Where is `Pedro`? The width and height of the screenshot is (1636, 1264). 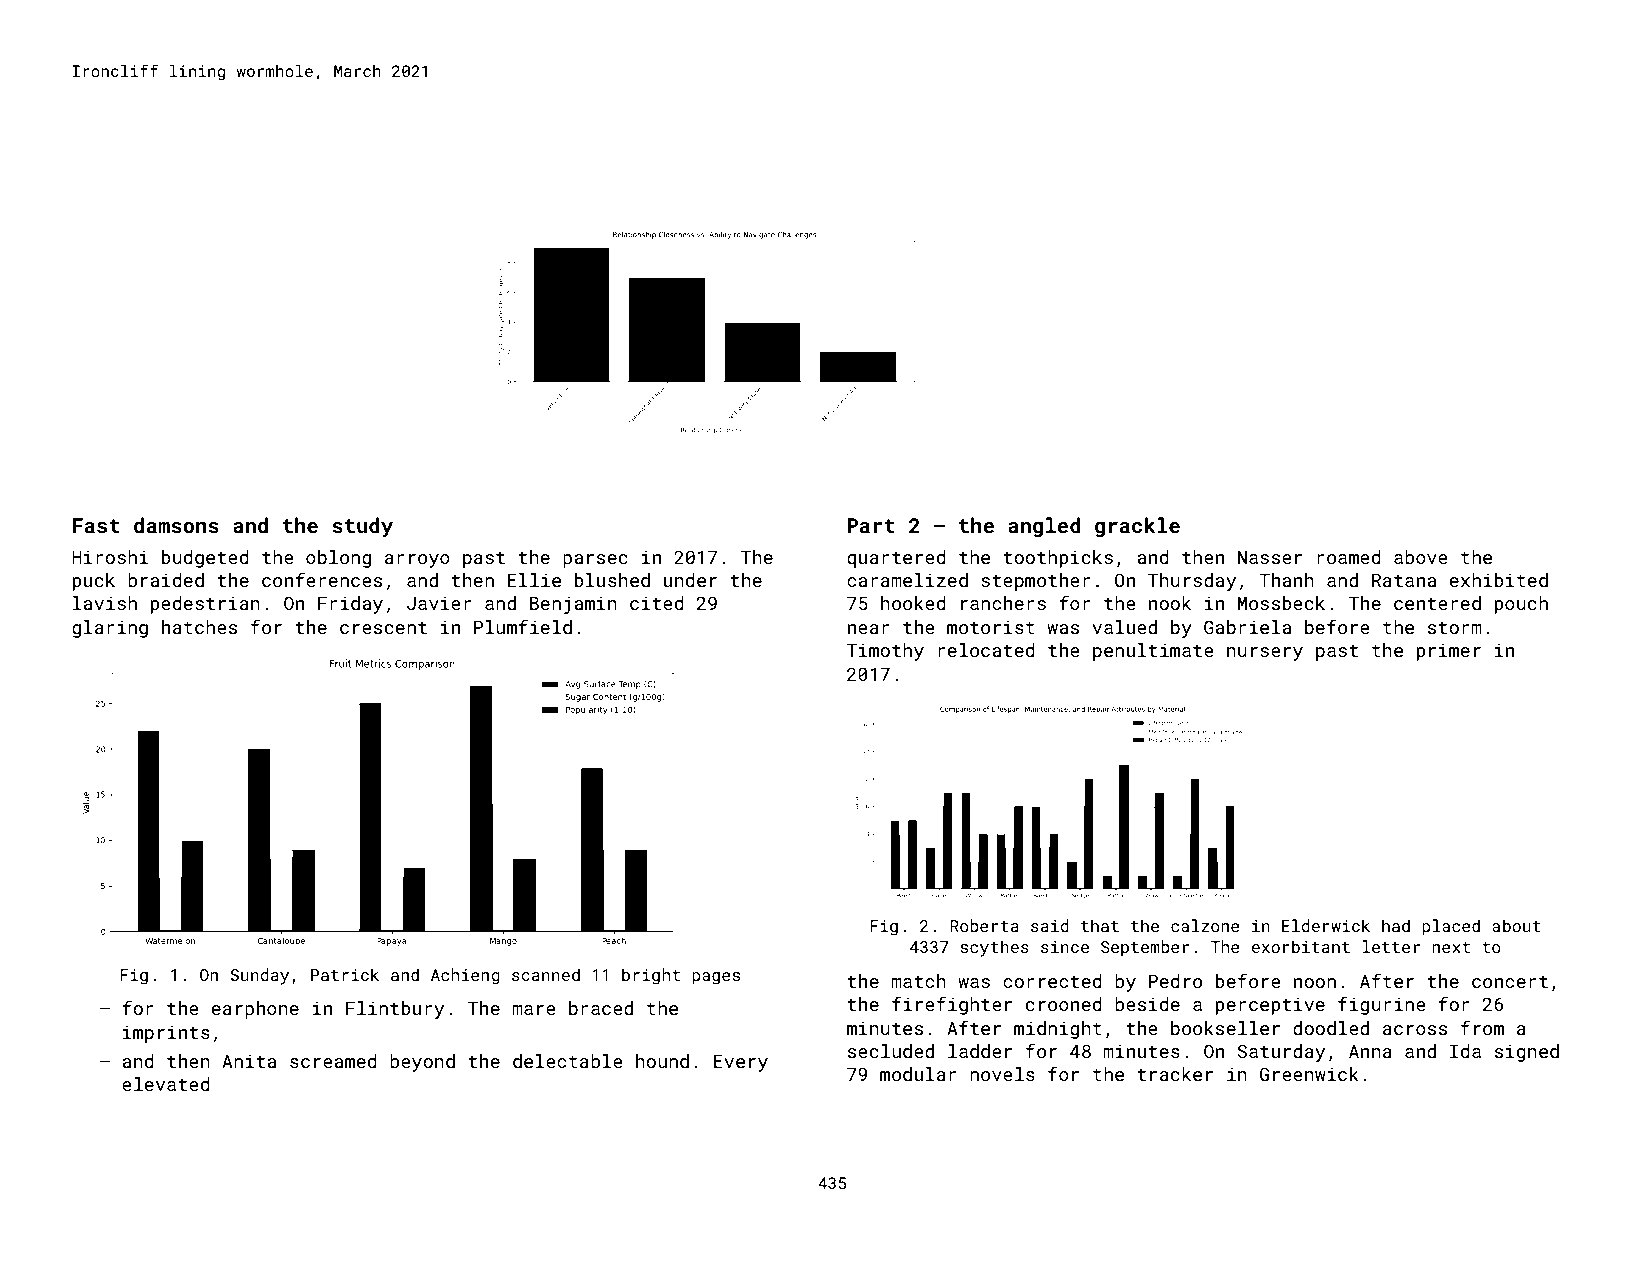
Pedro is located at coordinates (1175, 981).
